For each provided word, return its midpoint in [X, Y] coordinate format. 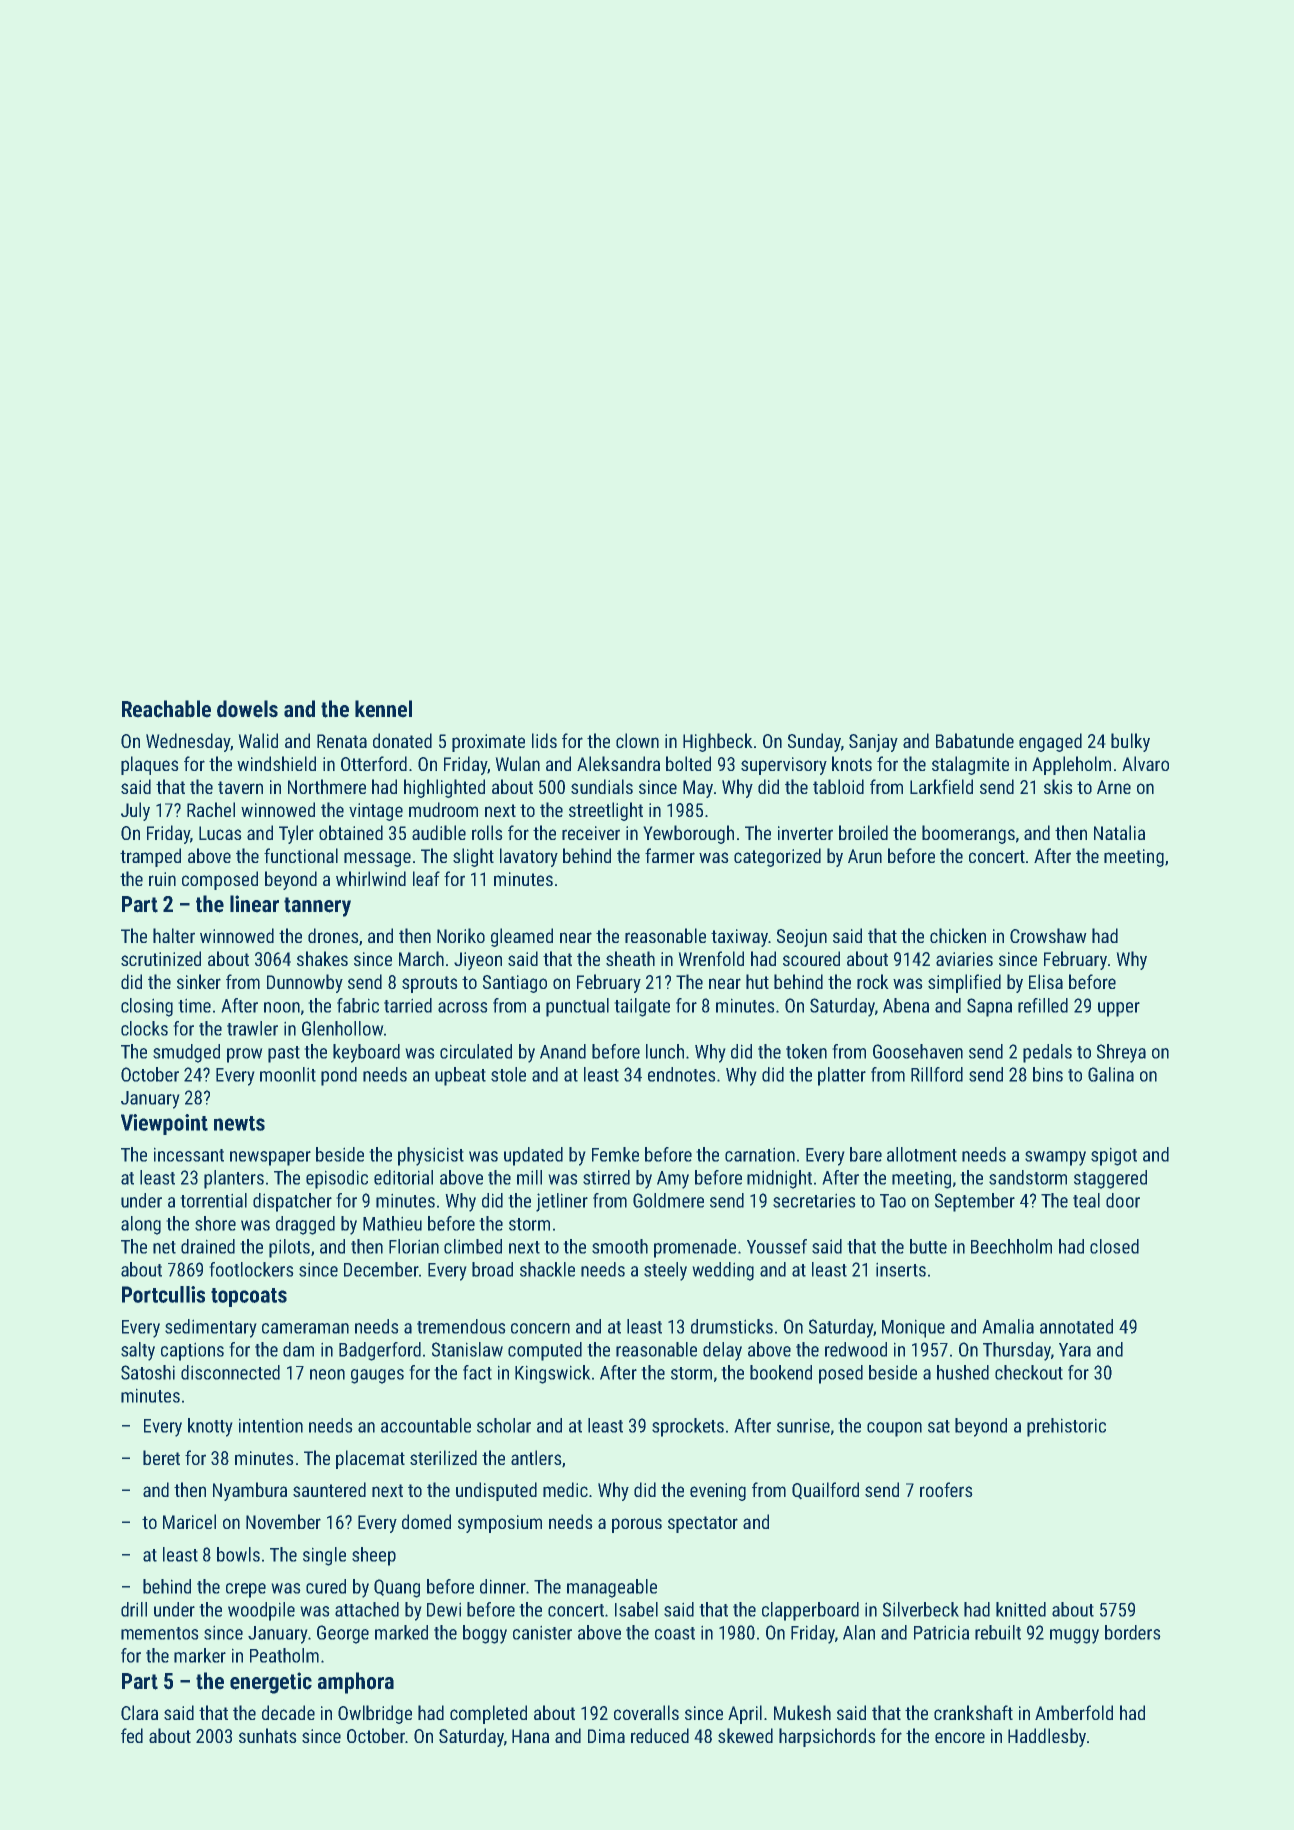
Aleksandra [618, 763]
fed [132, 1735]
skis [1058, 786]
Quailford [825, 1491]
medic [565, 1489]
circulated [476, 1051]
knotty [210, 1427]
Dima [606, 1736]
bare [866, 1154]
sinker [199, 981]
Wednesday [188, 742]
